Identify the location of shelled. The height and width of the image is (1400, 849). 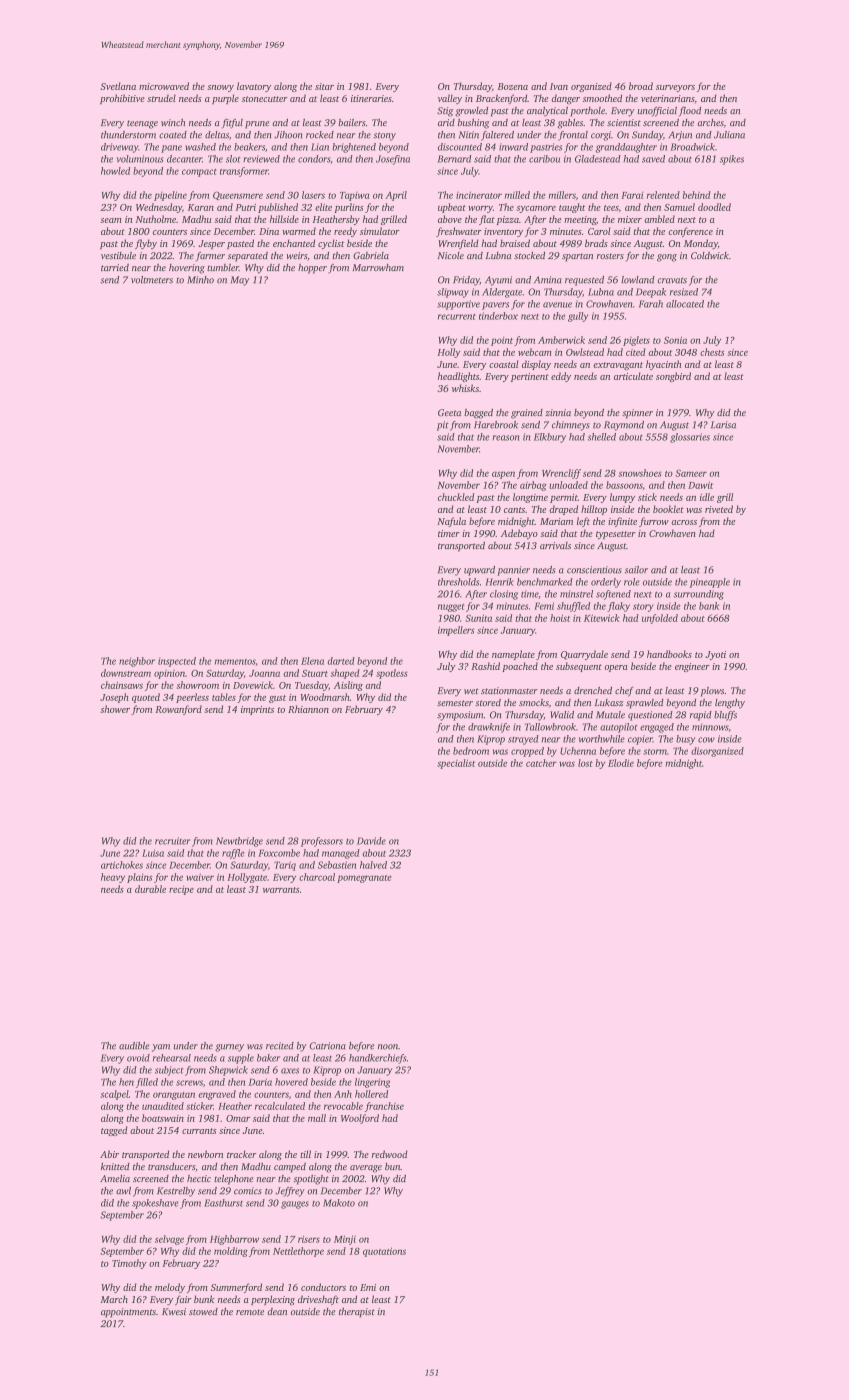
(602, 437).
